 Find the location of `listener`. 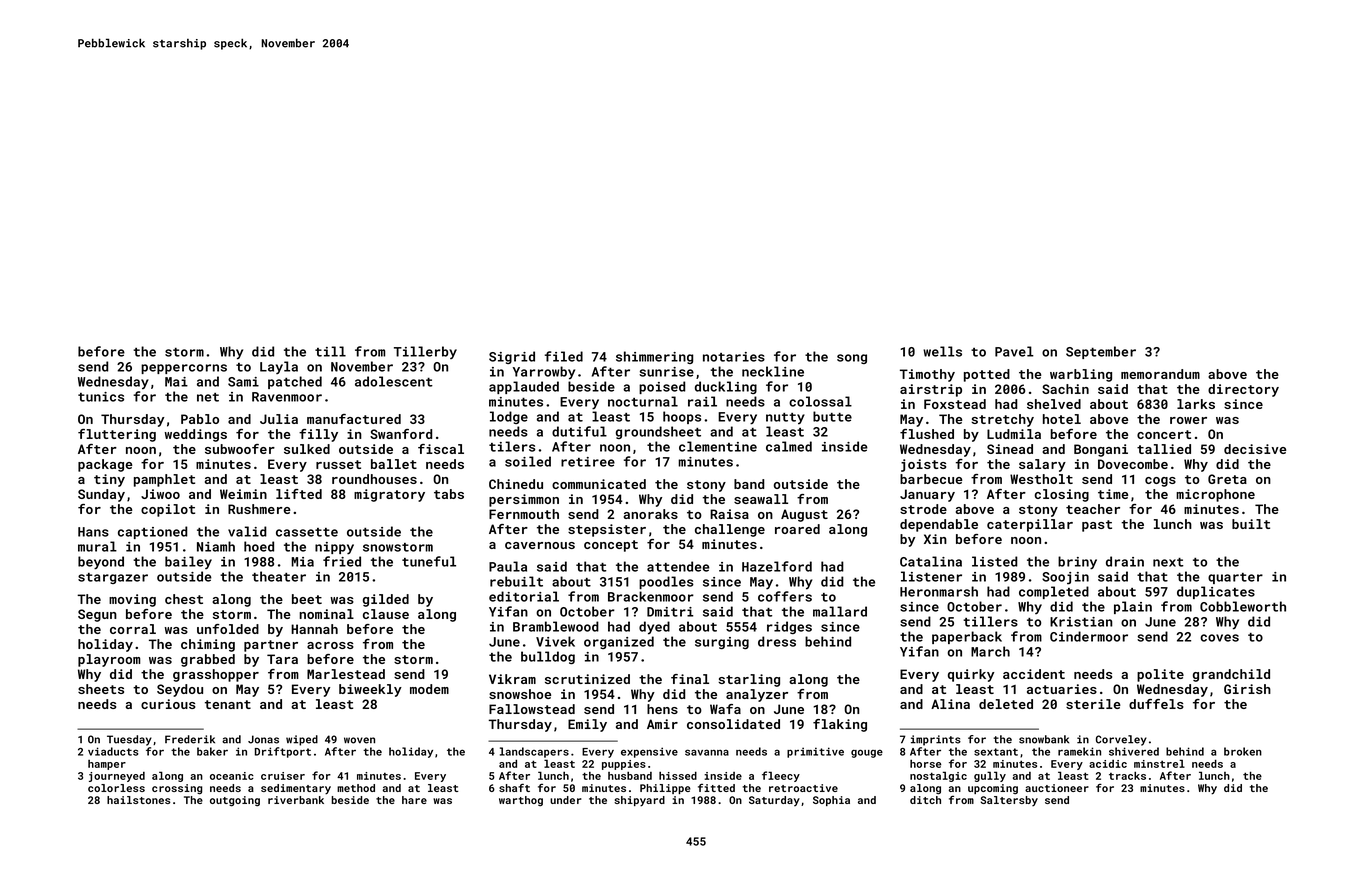

listener is located at coordinates (931, 576).
